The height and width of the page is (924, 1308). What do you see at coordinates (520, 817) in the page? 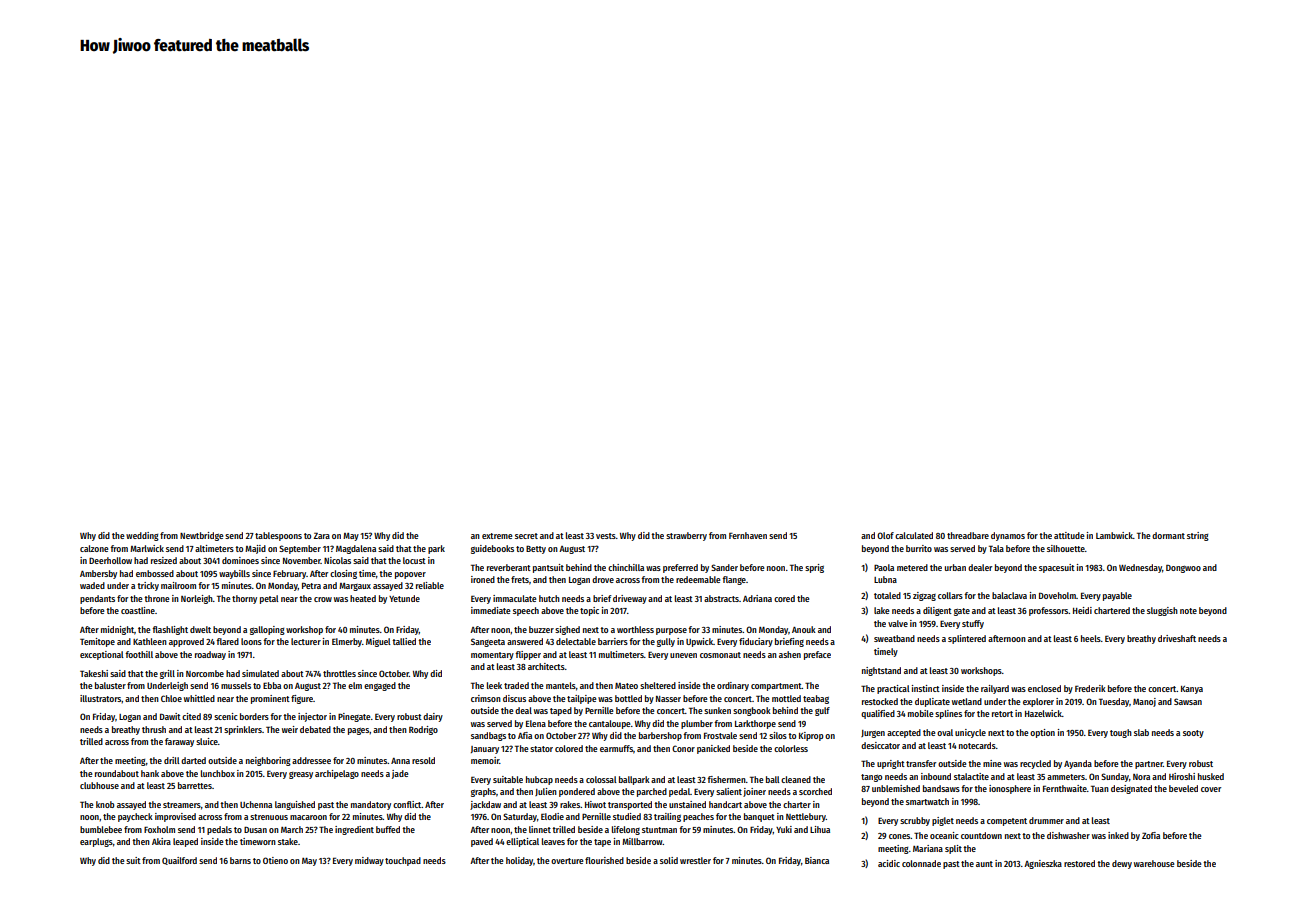
I see `Saturday` at bounding box center [520, 817].
